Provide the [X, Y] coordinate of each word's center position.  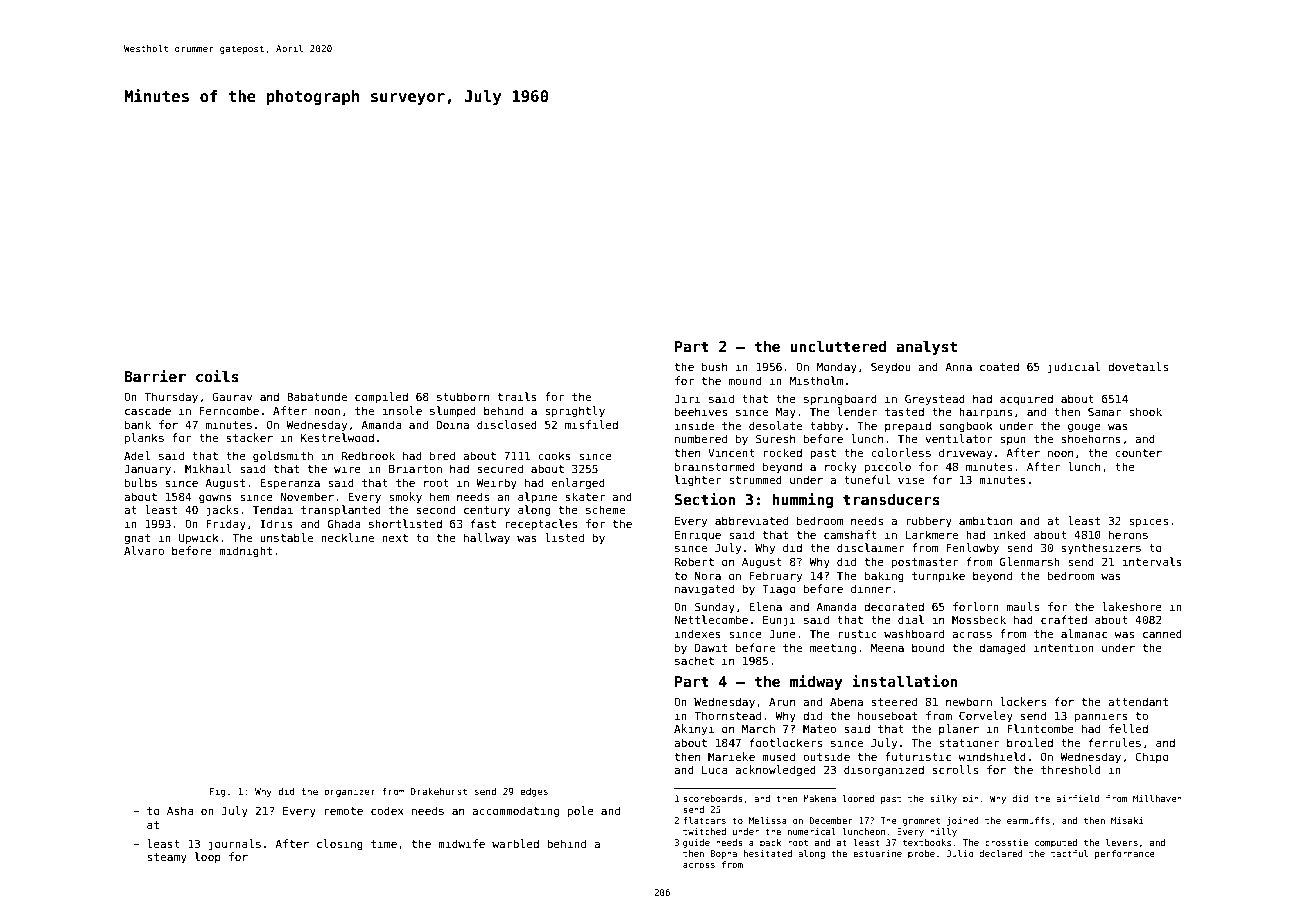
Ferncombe [229, 410]
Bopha [723, 854]
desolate [775, 425]
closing [340, 845]
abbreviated [751, 520]
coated [999, 366]
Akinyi [694, 730]
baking [884, 577]
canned [1162, 633]
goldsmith [283, 457]
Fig [218, 792]
